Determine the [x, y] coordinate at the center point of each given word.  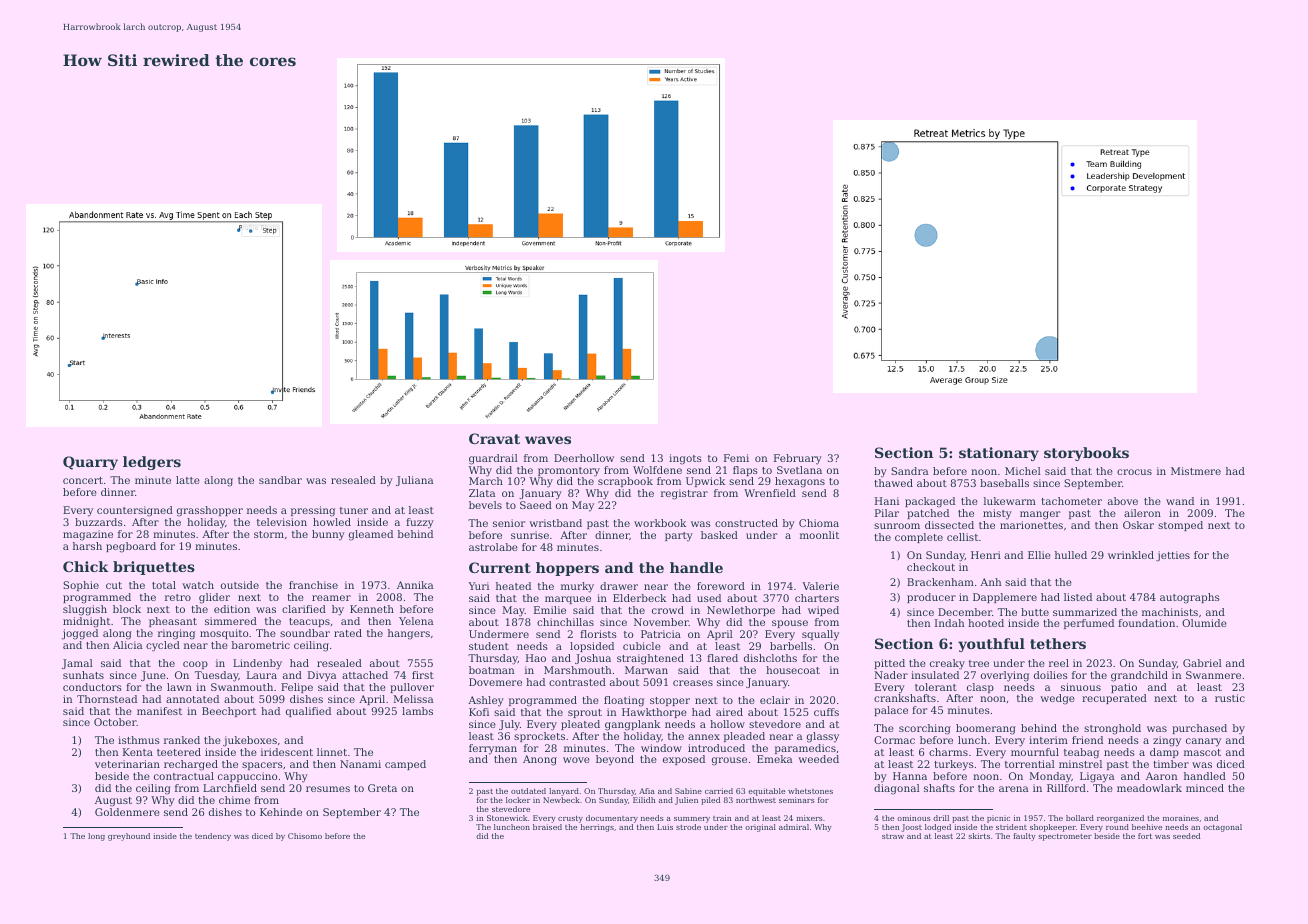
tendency [213, 837]
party [679, 537]
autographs [1190, 598]
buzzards [99, 522]
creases [693, 683]
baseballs [1004, 483]
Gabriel [1202, 663]
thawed [893, 483]
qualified [308, 712]
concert [83, 480]
